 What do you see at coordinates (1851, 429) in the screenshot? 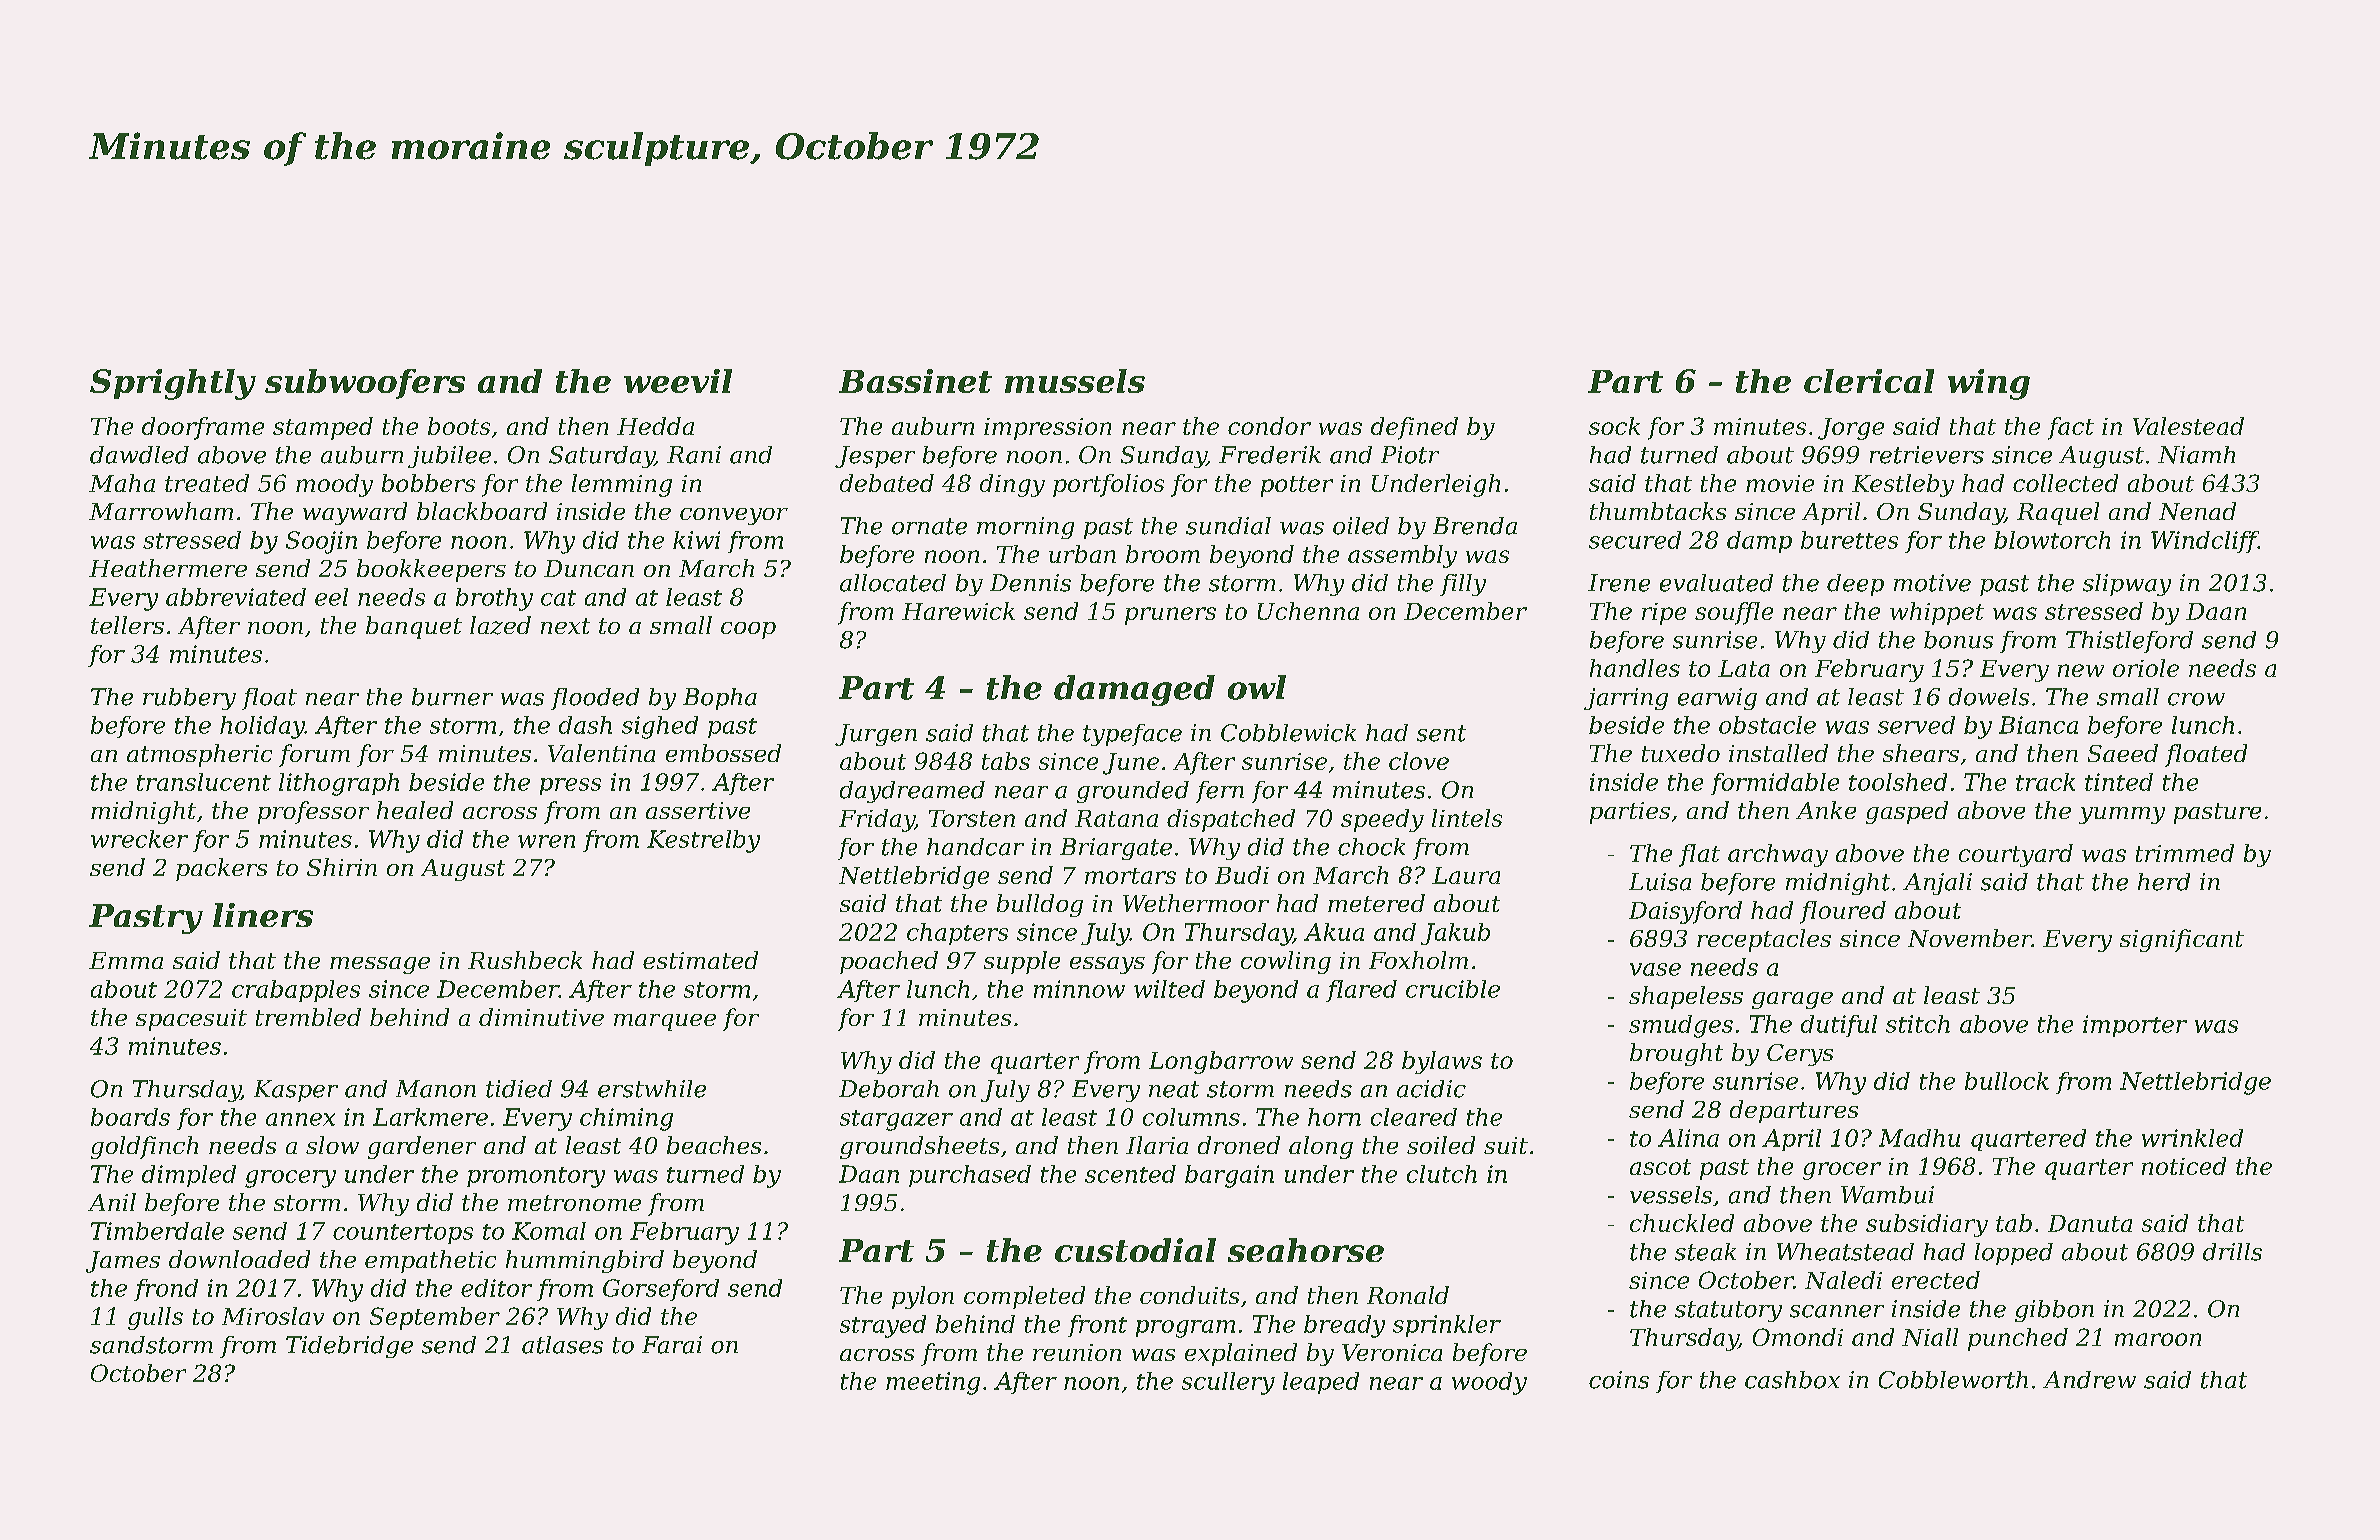
I see `Jorge` at bounding box center [1851, 429].
